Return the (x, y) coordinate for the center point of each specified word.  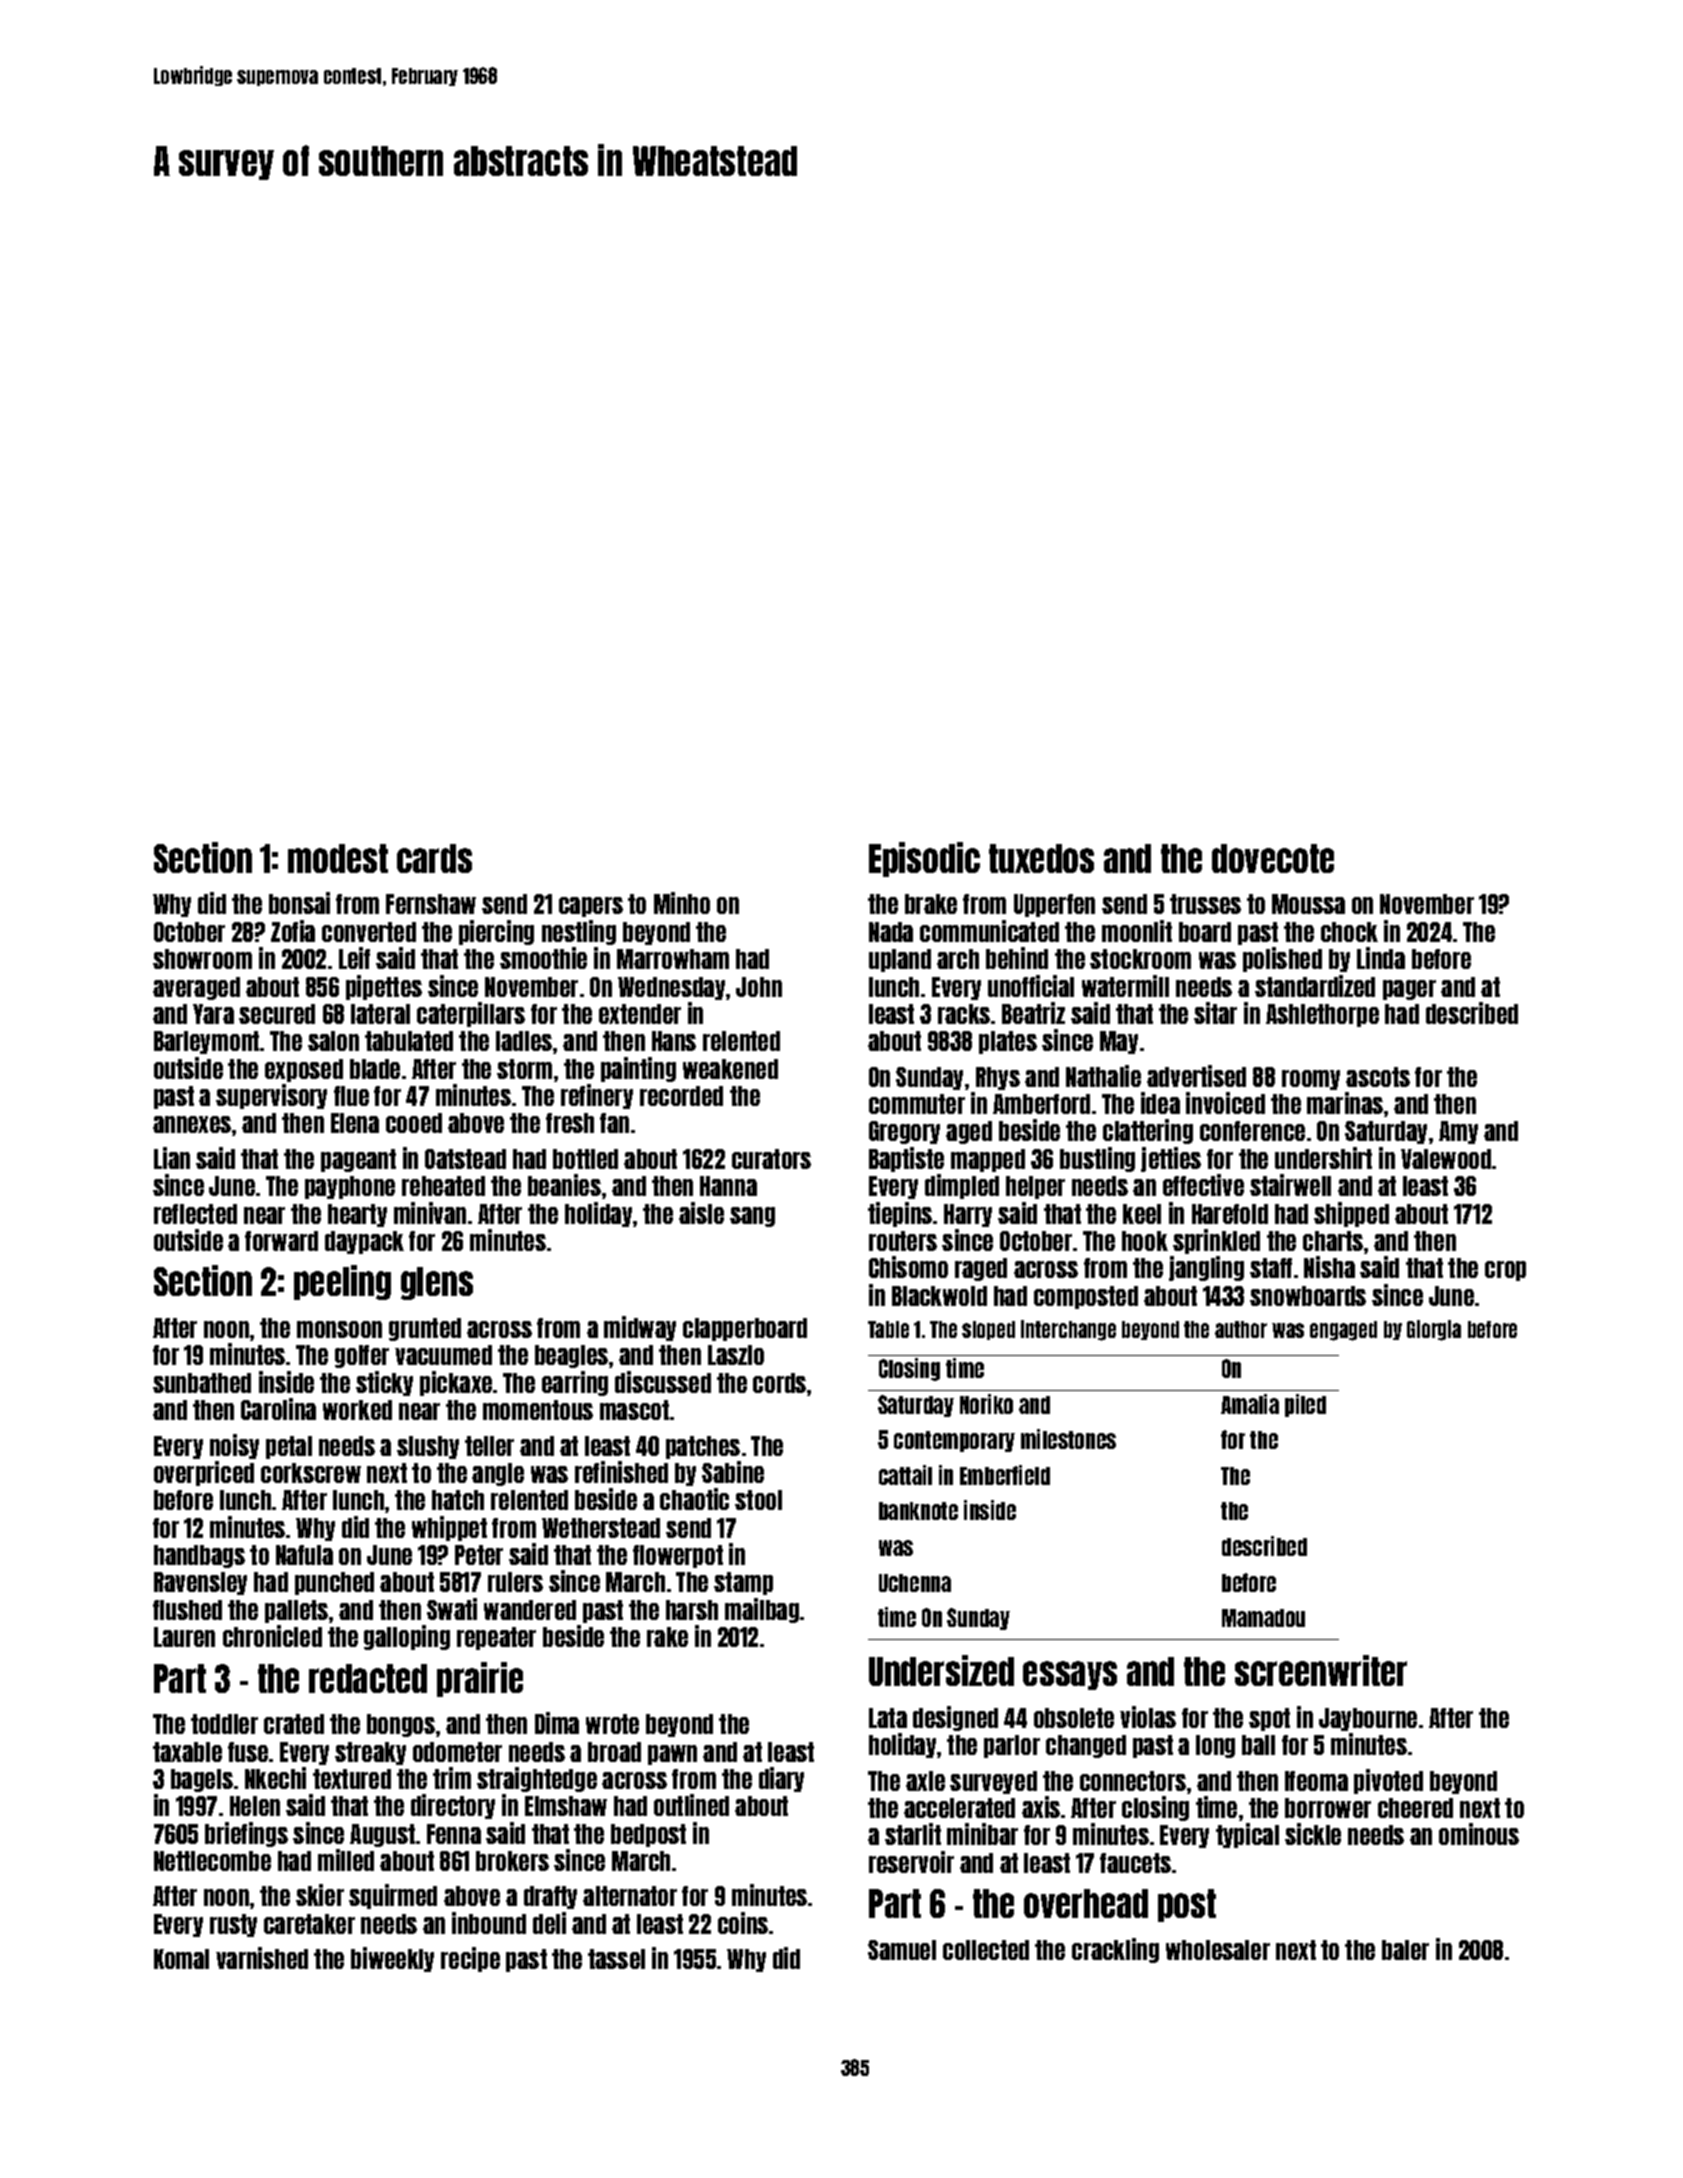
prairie (480, 1679)
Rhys (998, 1078)
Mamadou (1263, 1618)
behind (1017, 958)
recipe (470, 1959)
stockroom (1140, 959)
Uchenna (915, 1583)
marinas (1345, 1103)
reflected (195, 1214)
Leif (354, 958)
